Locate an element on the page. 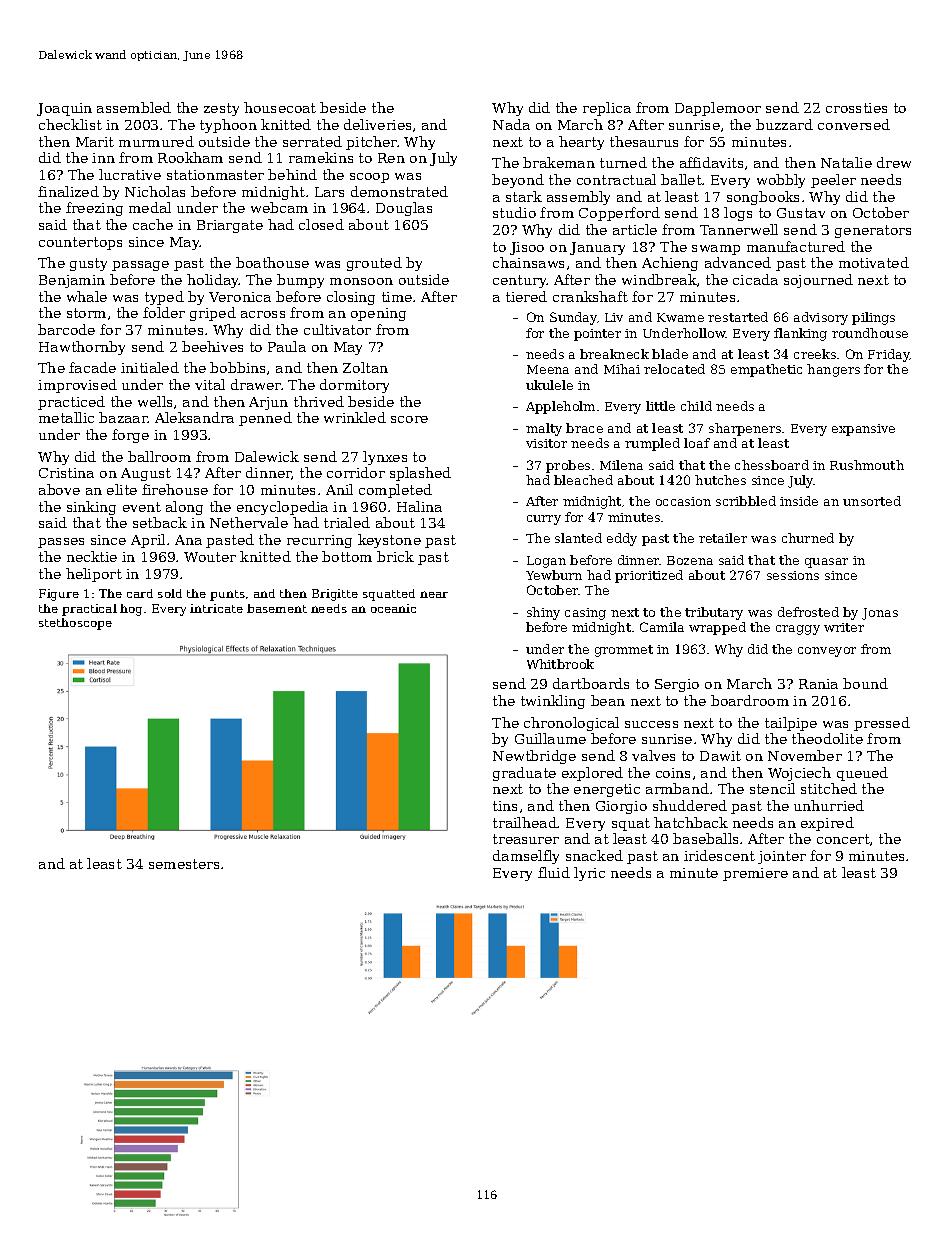 This document has height=1233, width=952. hog is located at coordinates (131, 610).
